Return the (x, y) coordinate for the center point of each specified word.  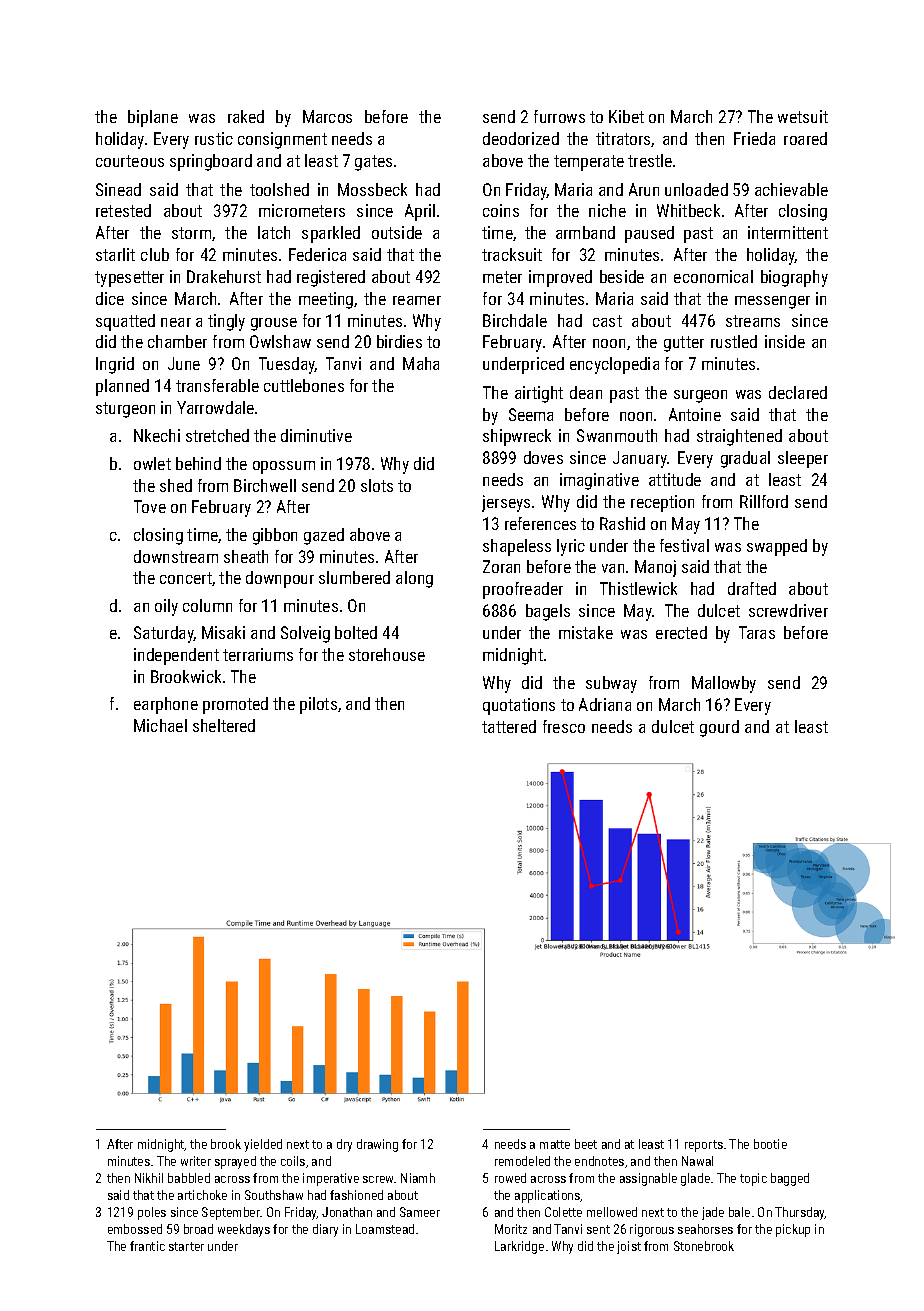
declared (798, 392)
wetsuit (803, 116)
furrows (559, 116)
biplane (153, 118)
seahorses (705, 1229)
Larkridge (519, 1247)
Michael (160, 725)
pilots (318, 705)
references (540, 523)
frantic (147, 1246)
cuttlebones (304, 385)
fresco (564, 726)
